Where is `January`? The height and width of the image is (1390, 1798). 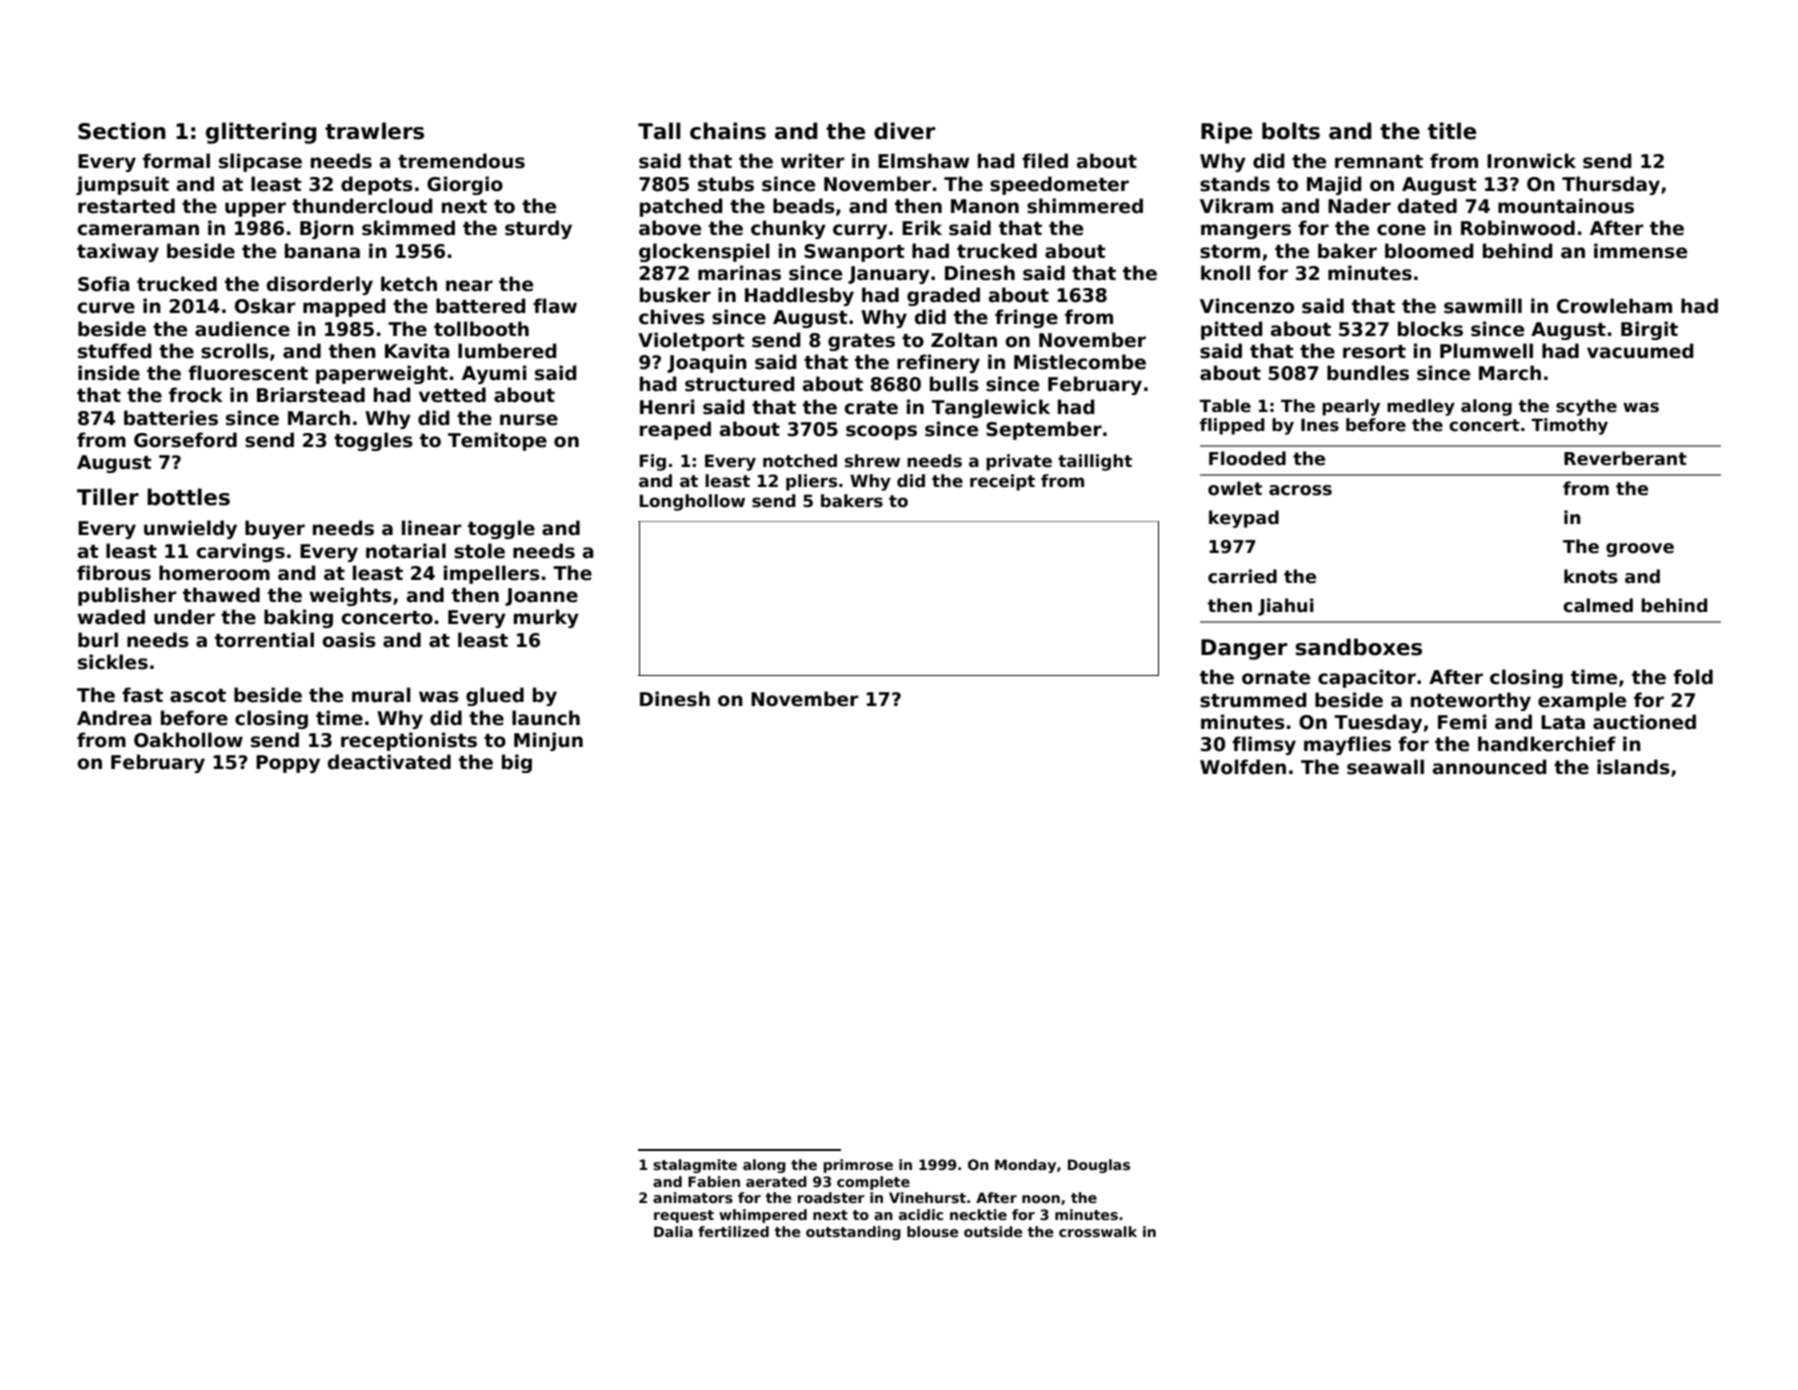 January is located at coordinates (889, 275).
